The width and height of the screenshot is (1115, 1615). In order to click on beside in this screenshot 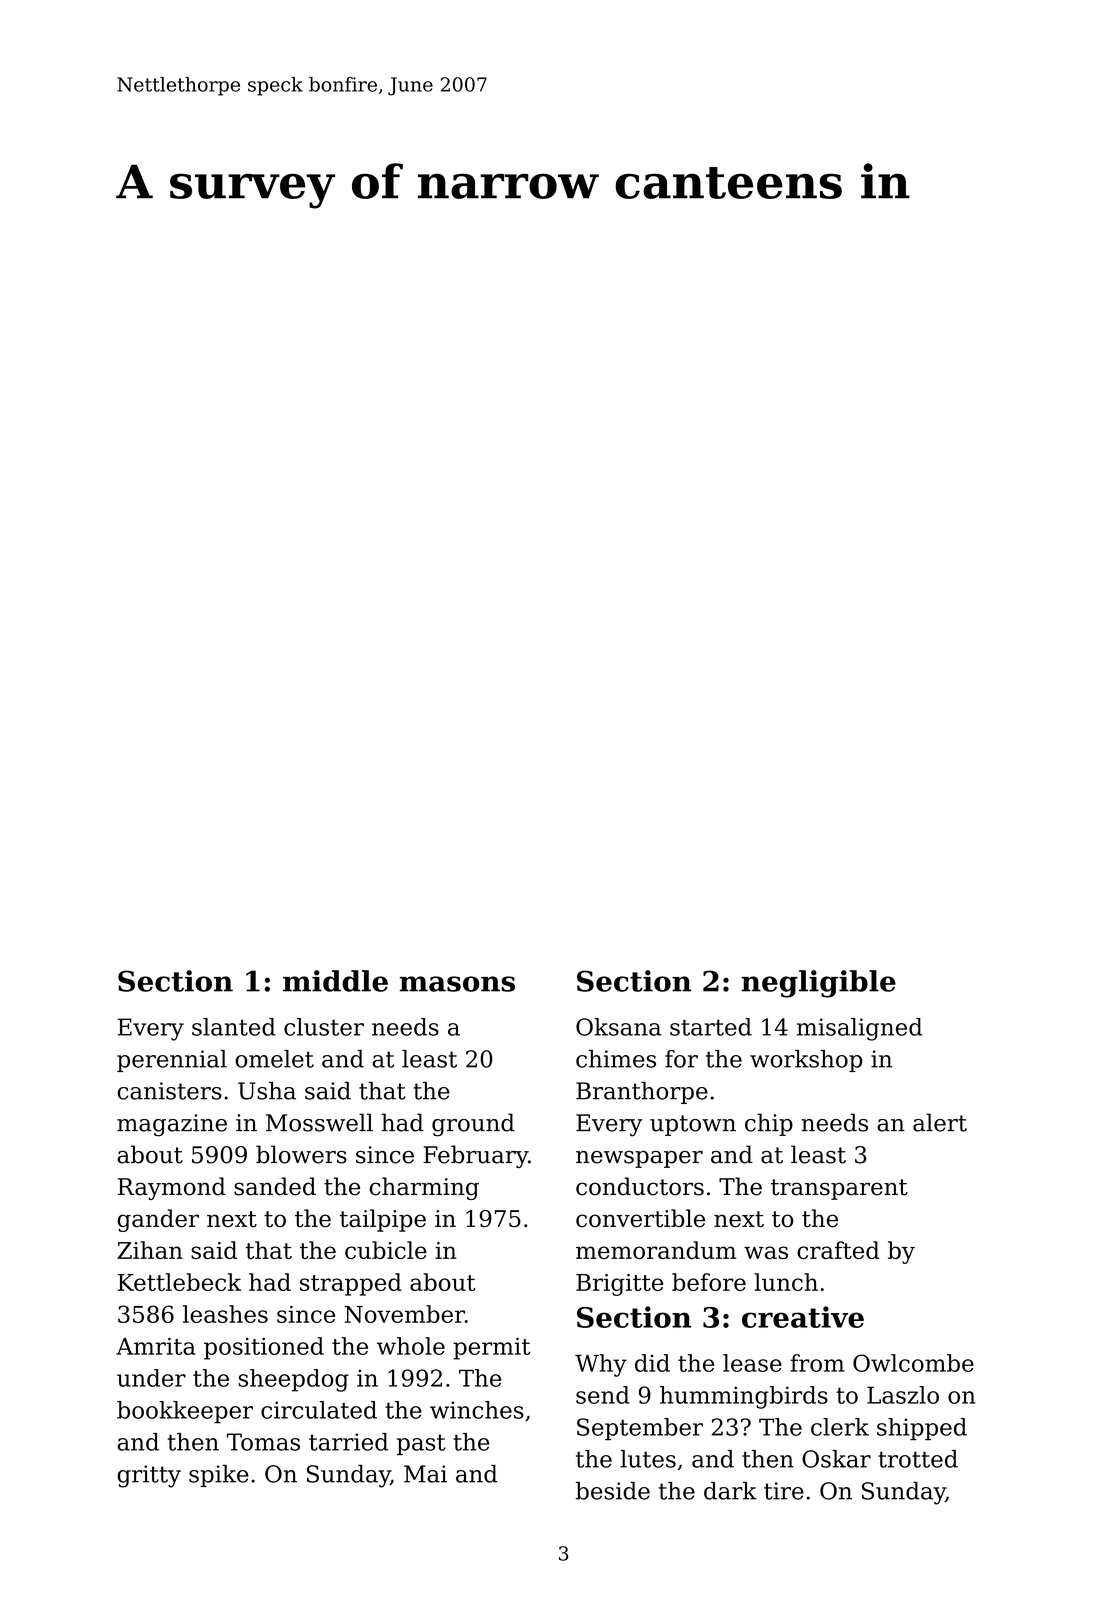, I will do `click(613, 1491)`.
